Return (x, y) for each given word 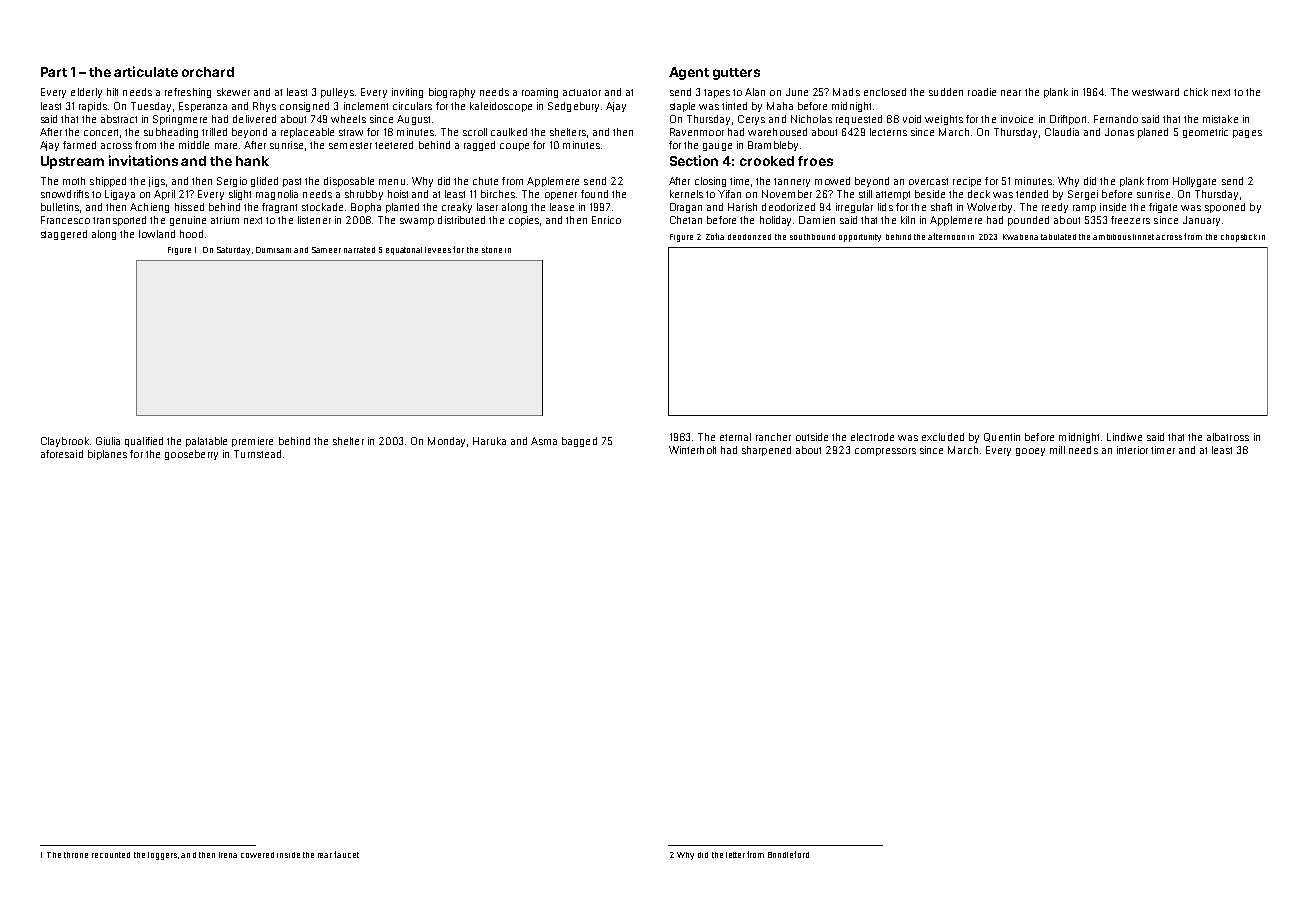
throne (76, 855)
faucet (346, 854)
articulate (146, 71)
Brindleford (788, 854)
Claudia (1062, 132)
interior (1132, 450)
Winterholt (692, 450)
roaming (540, 93)
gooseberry (191, 455)
